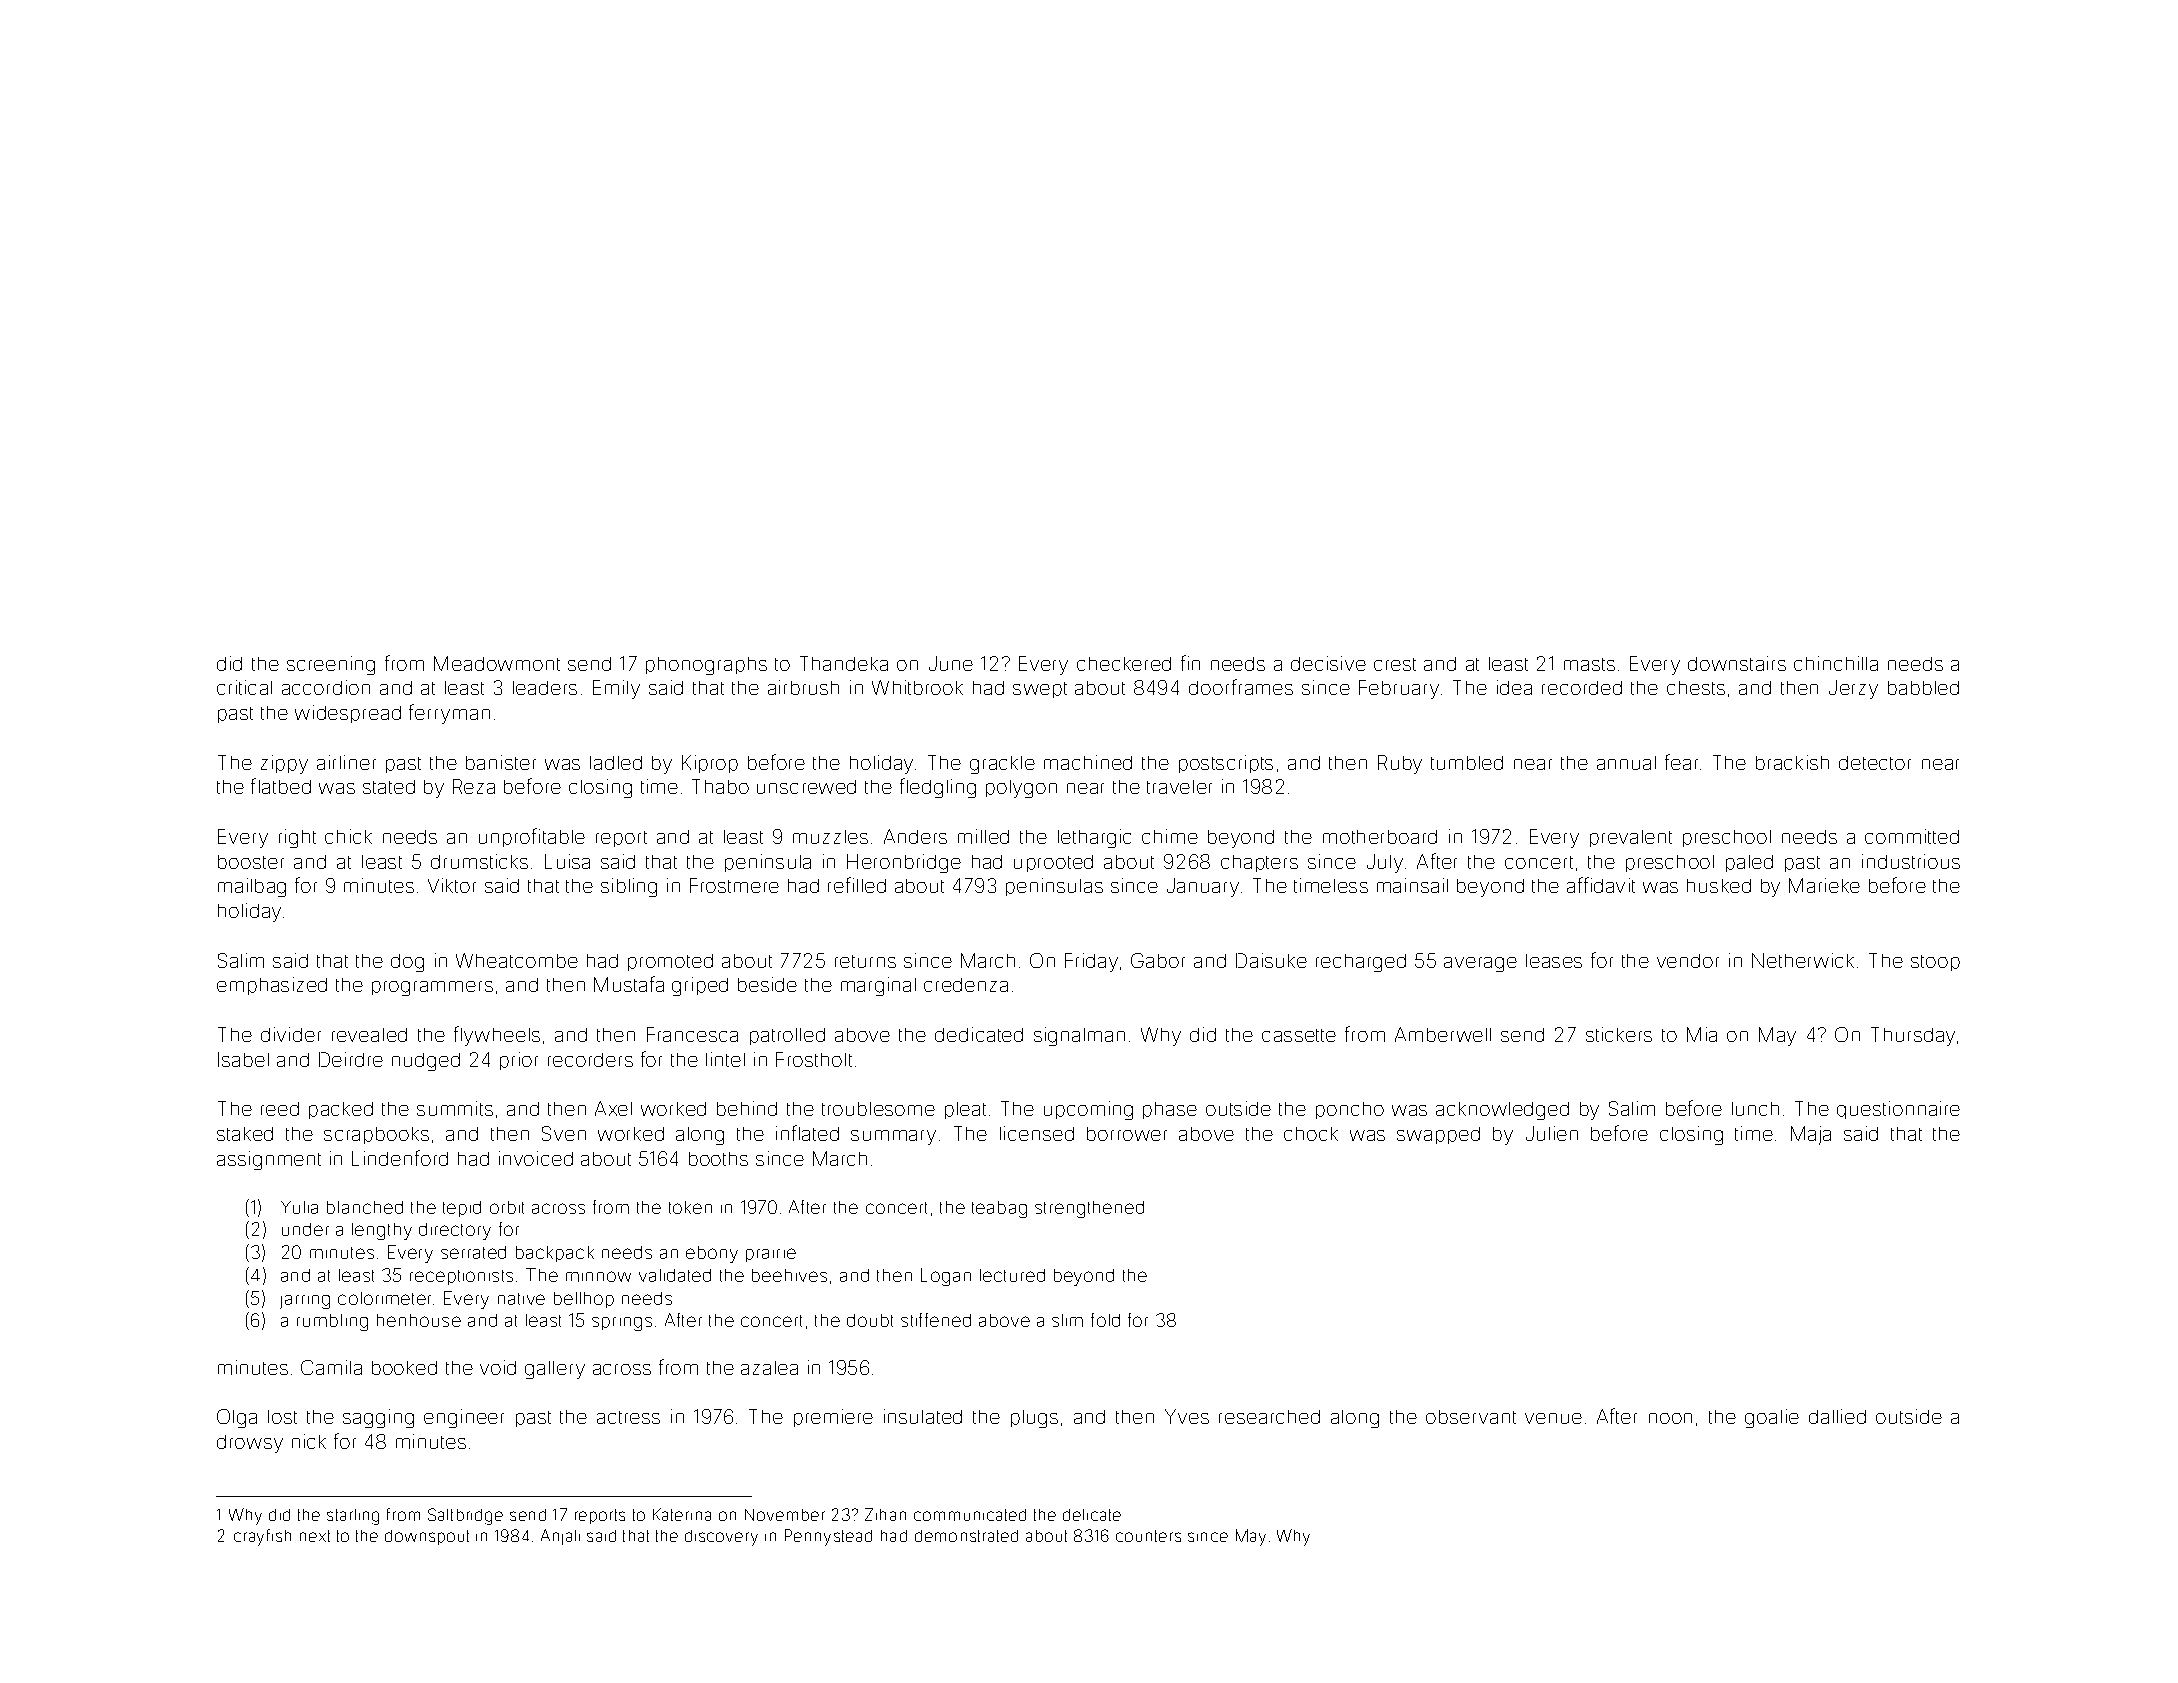 Image resolution: width=2178 pixels, height=1683 pixels. Describe the element at coordinates (1148, 1536) in the page. I see `counters` at that location.
